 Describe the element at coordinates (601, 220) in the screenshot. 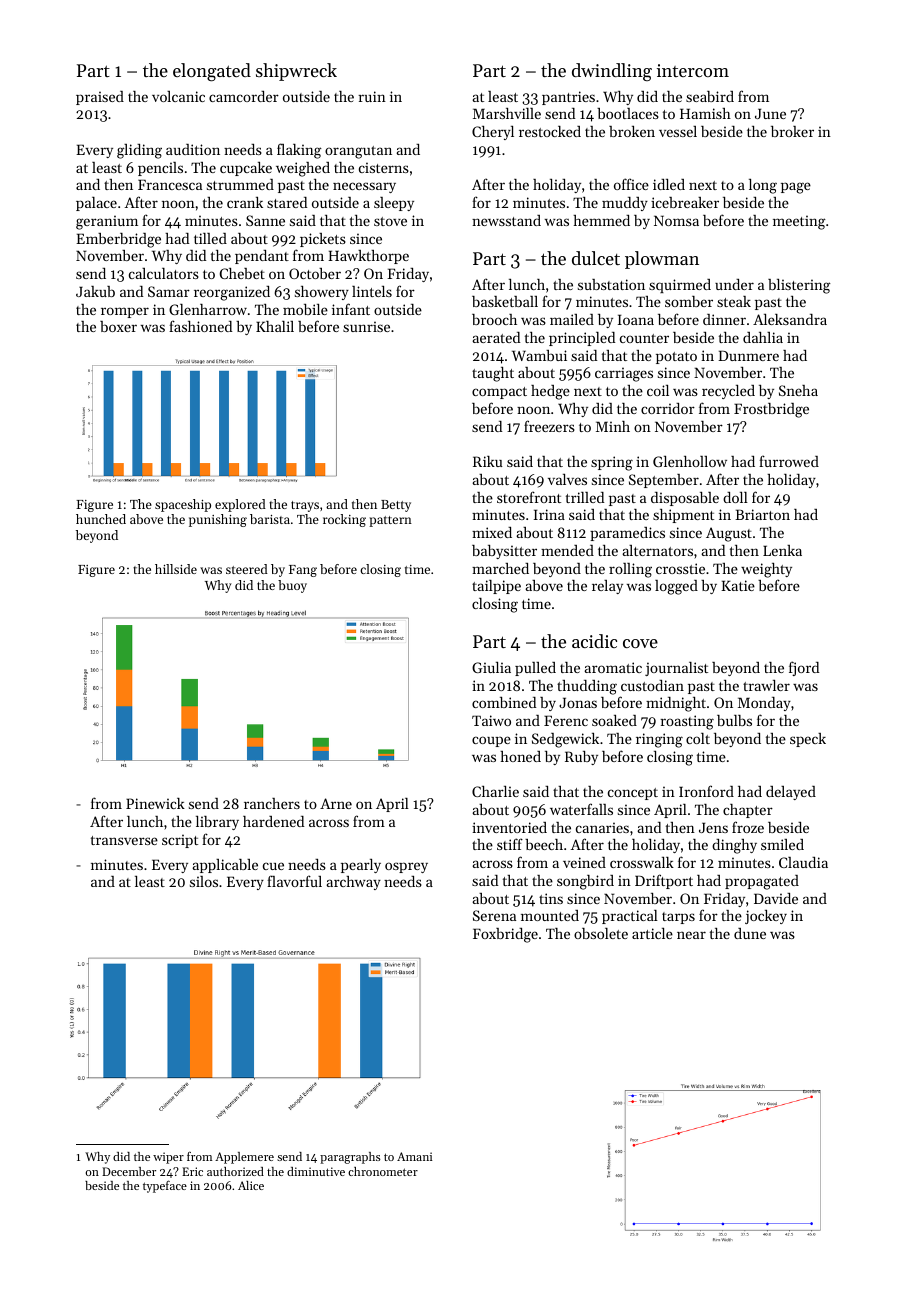

I see `hemmed` at that location.
